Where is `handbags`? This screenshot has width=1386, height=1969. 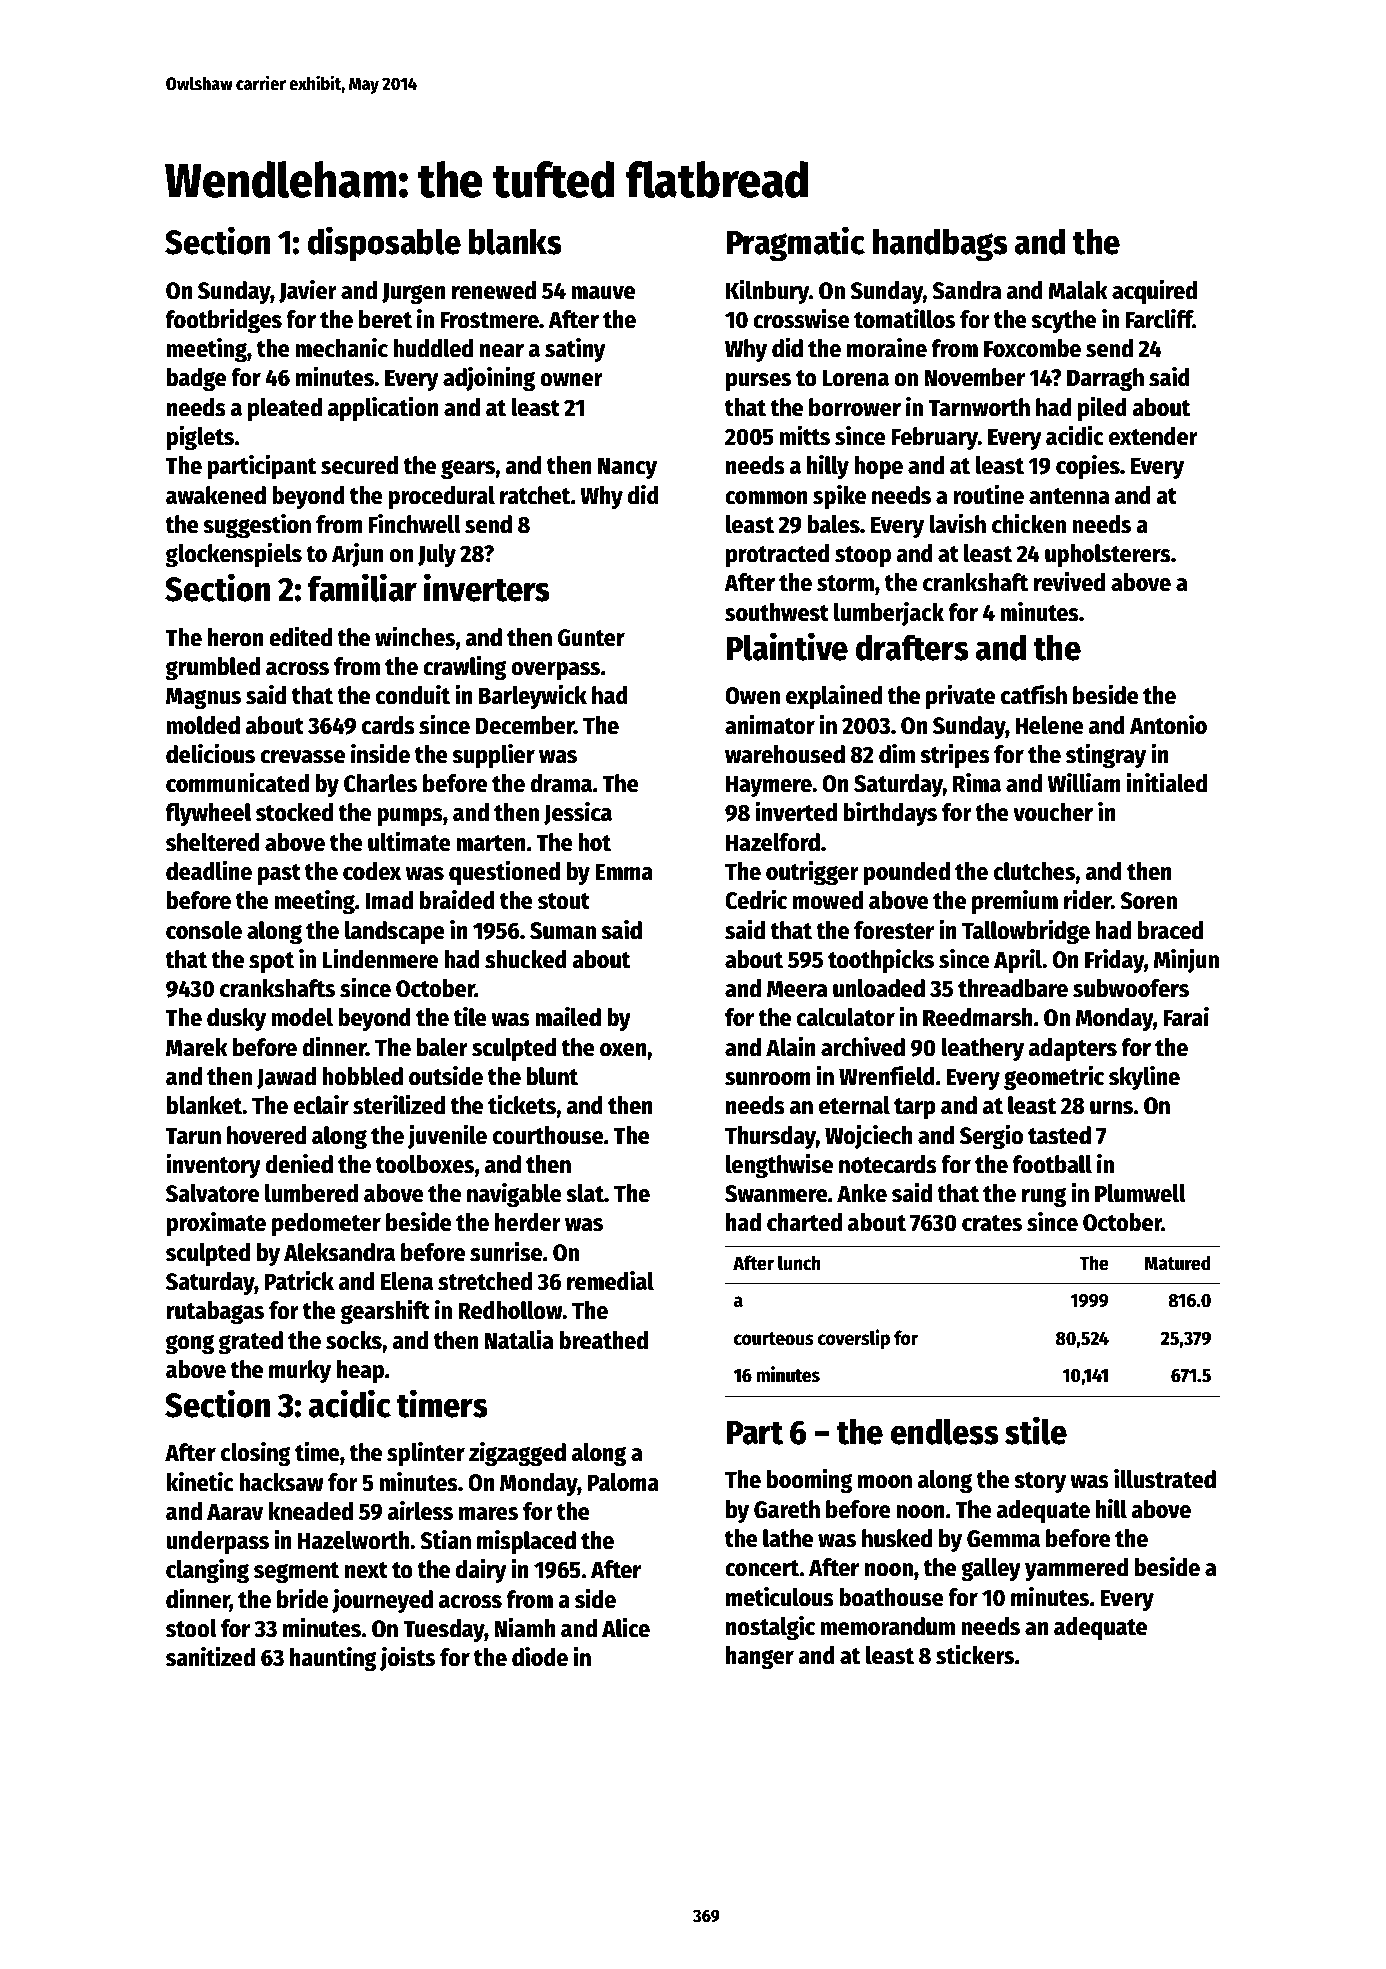 handbags is located at coordinates (940, 245).
